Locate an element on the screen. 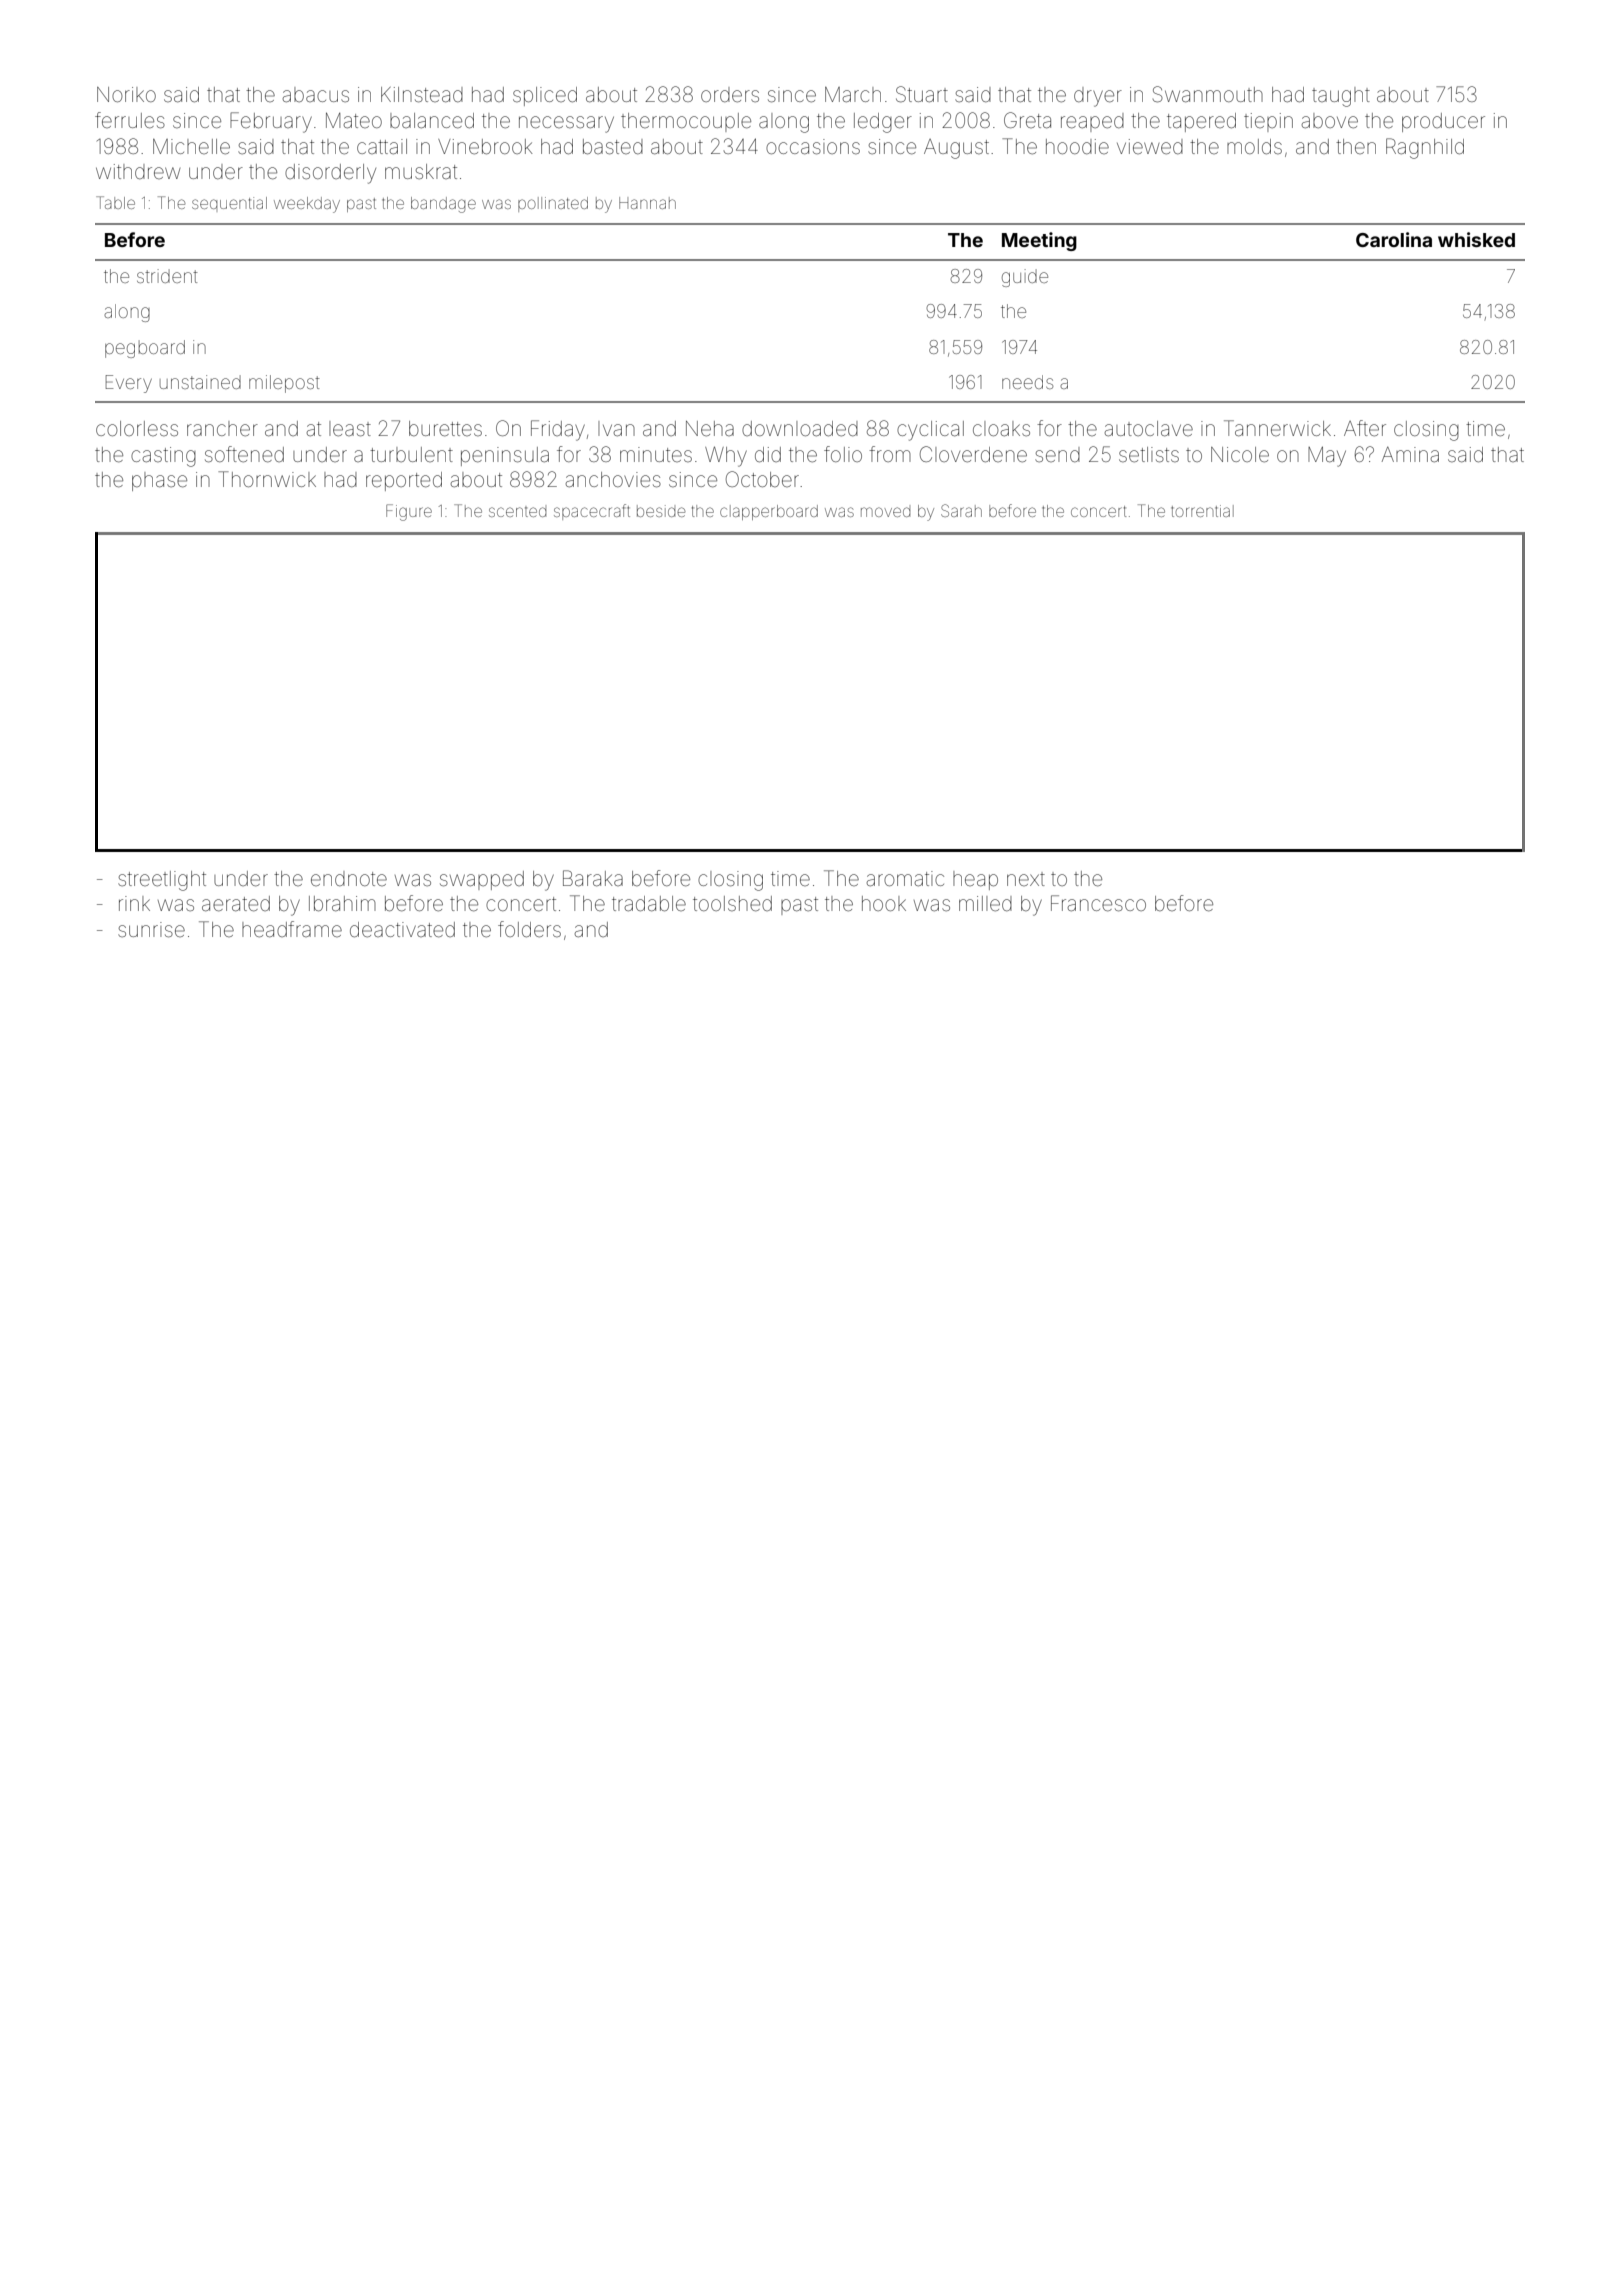 The width and height of the screenshot is (1620, 2292). May is located at coordinates (1327, 457).
